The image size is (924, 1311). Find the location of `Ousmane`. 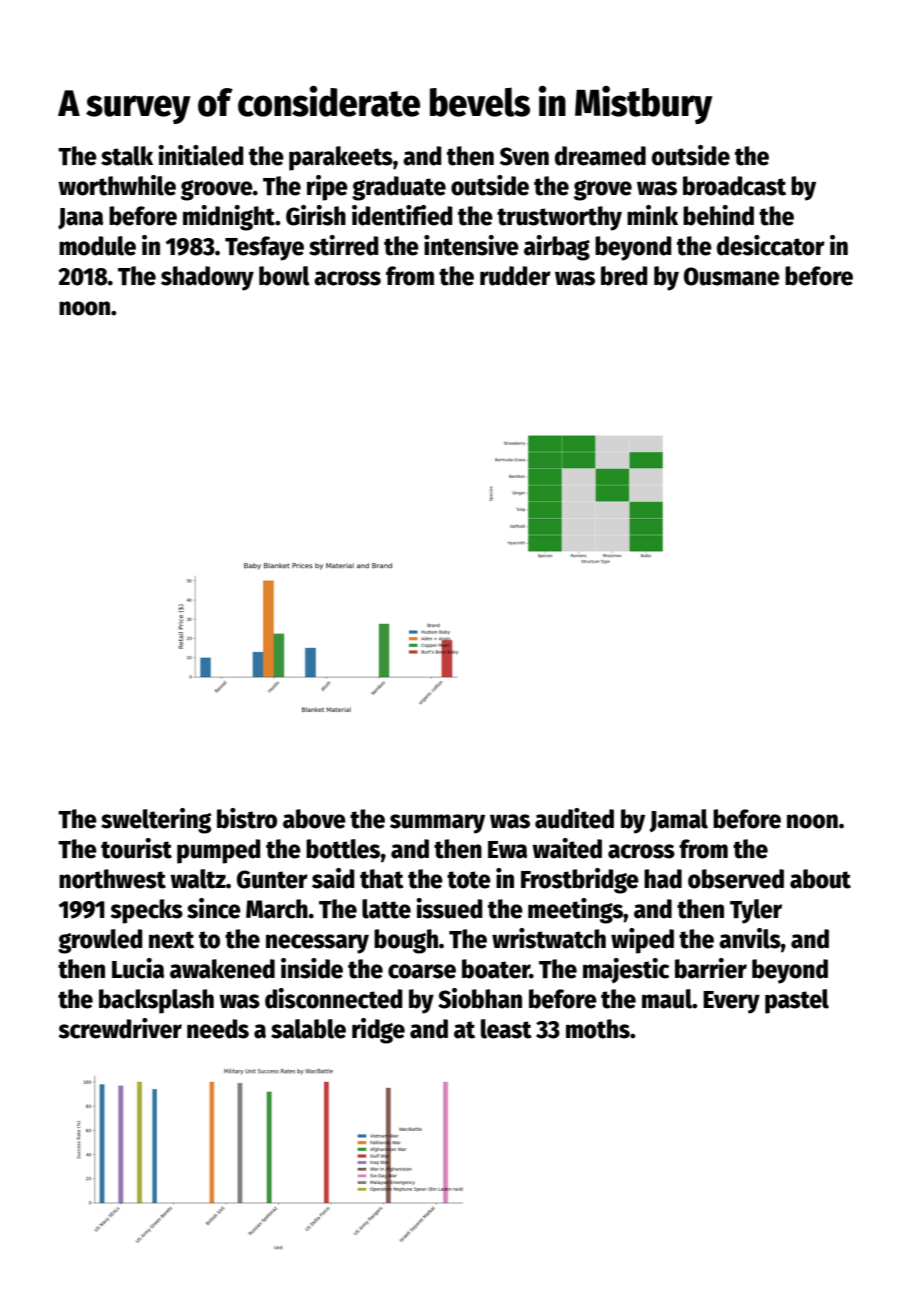

Ousmane is located at coordinates (732, 276).
